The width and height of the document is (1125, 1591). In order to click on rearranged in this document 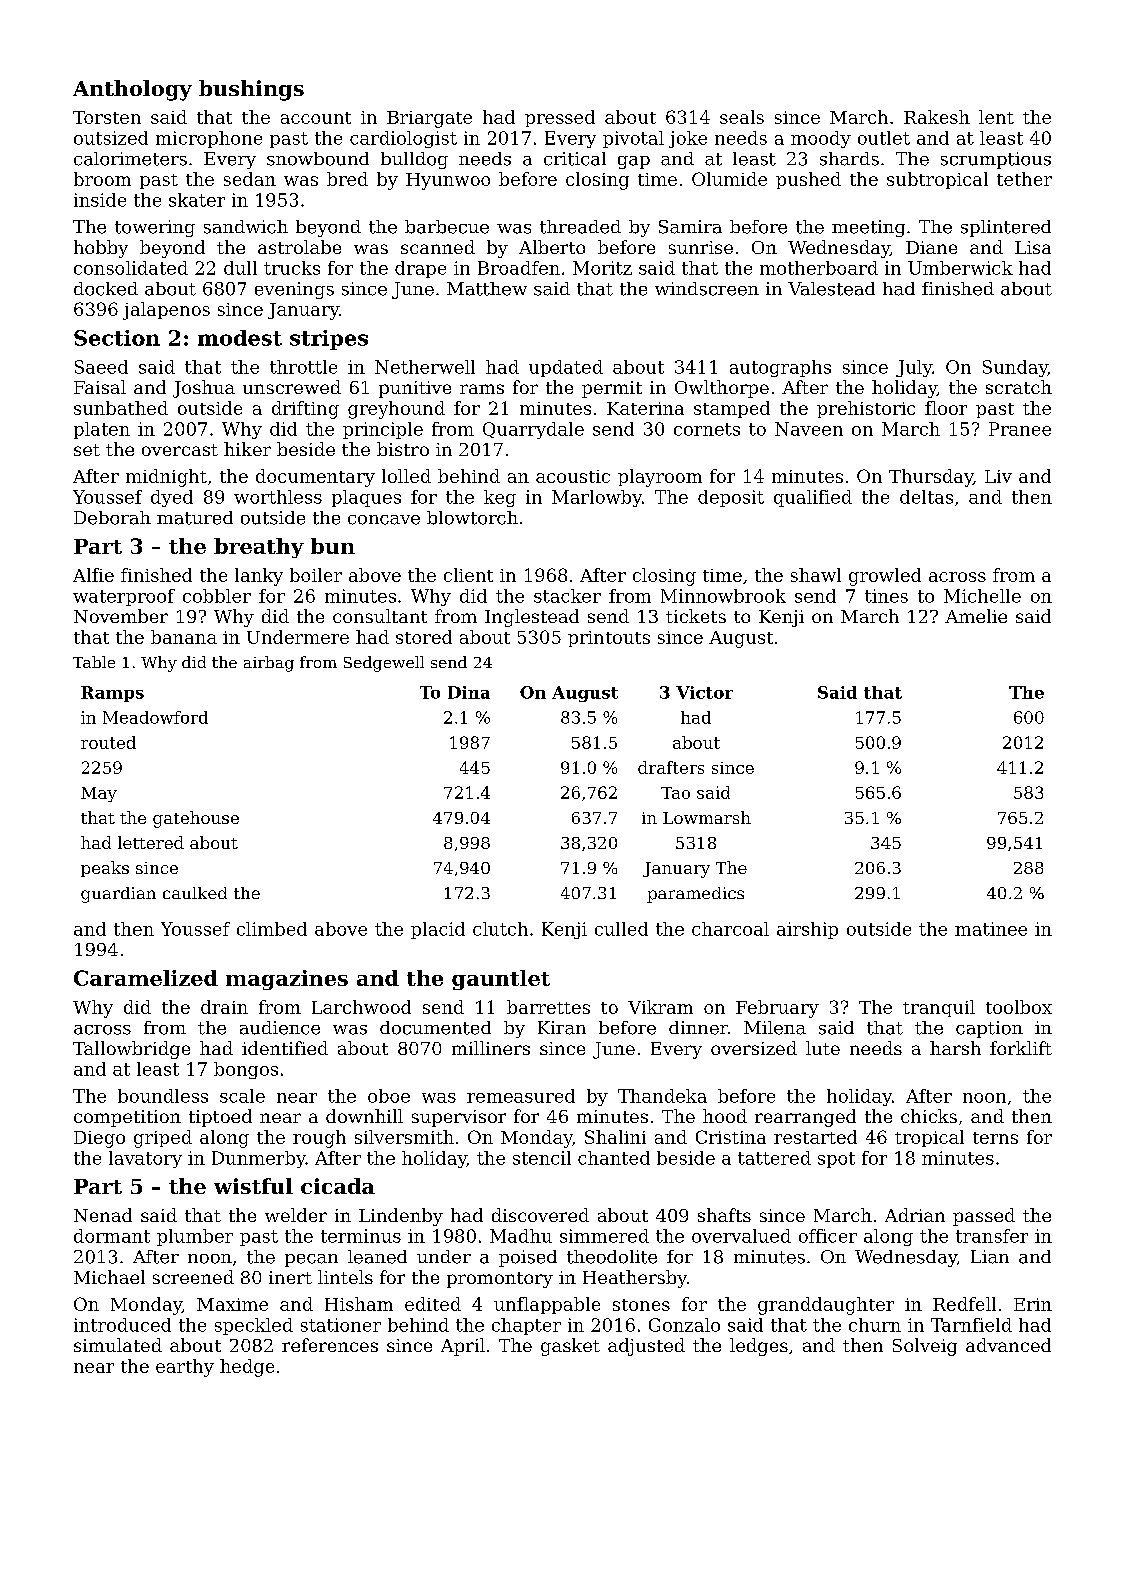, I will do `click(805, 1118)`.
